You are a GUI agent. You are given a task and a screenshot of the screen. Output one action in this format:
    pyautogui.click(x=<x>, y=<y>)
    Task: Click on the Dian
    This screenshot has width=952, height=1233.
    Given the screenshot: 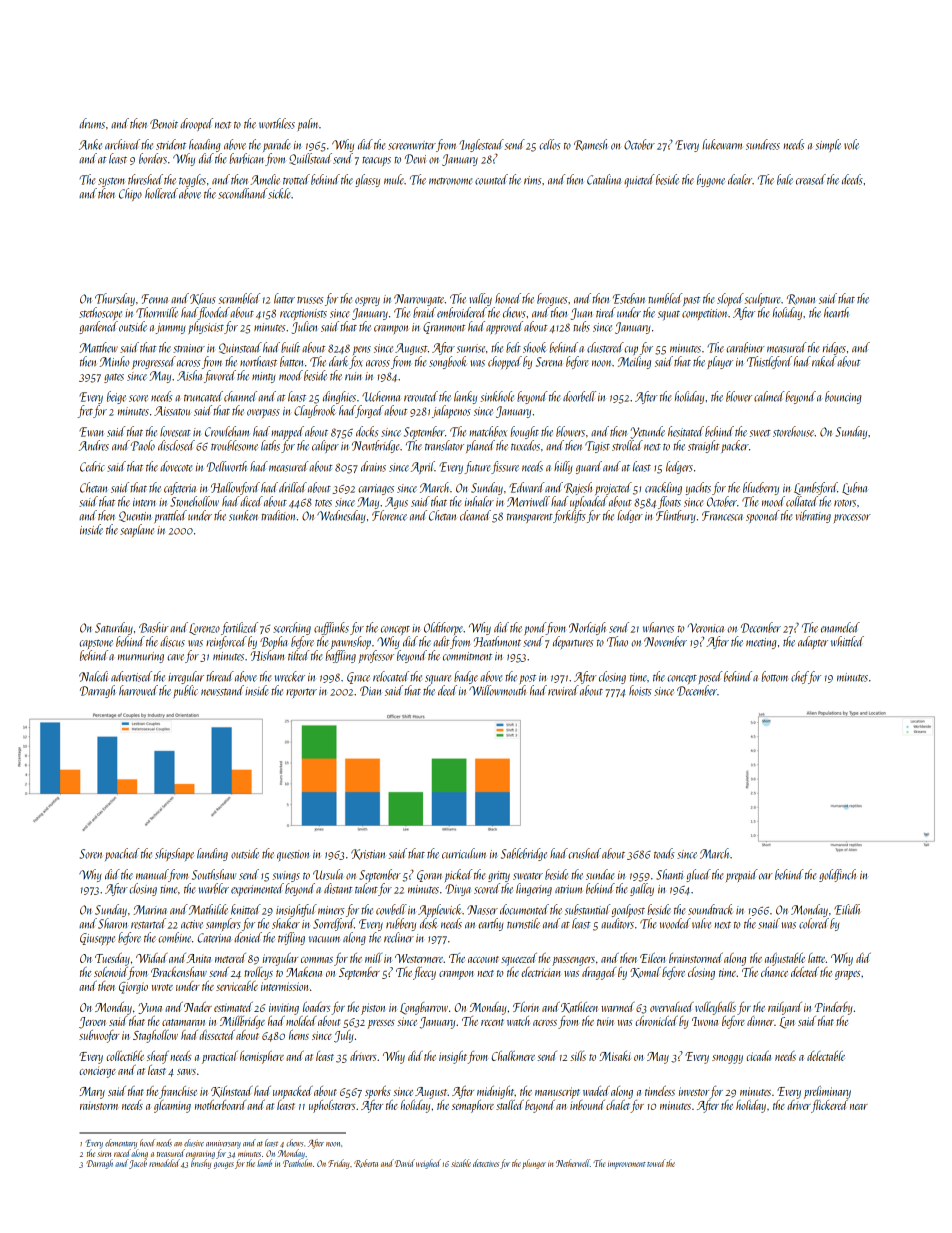 What is the action you would take?
    pyautogui.click(x=370, y=691)
